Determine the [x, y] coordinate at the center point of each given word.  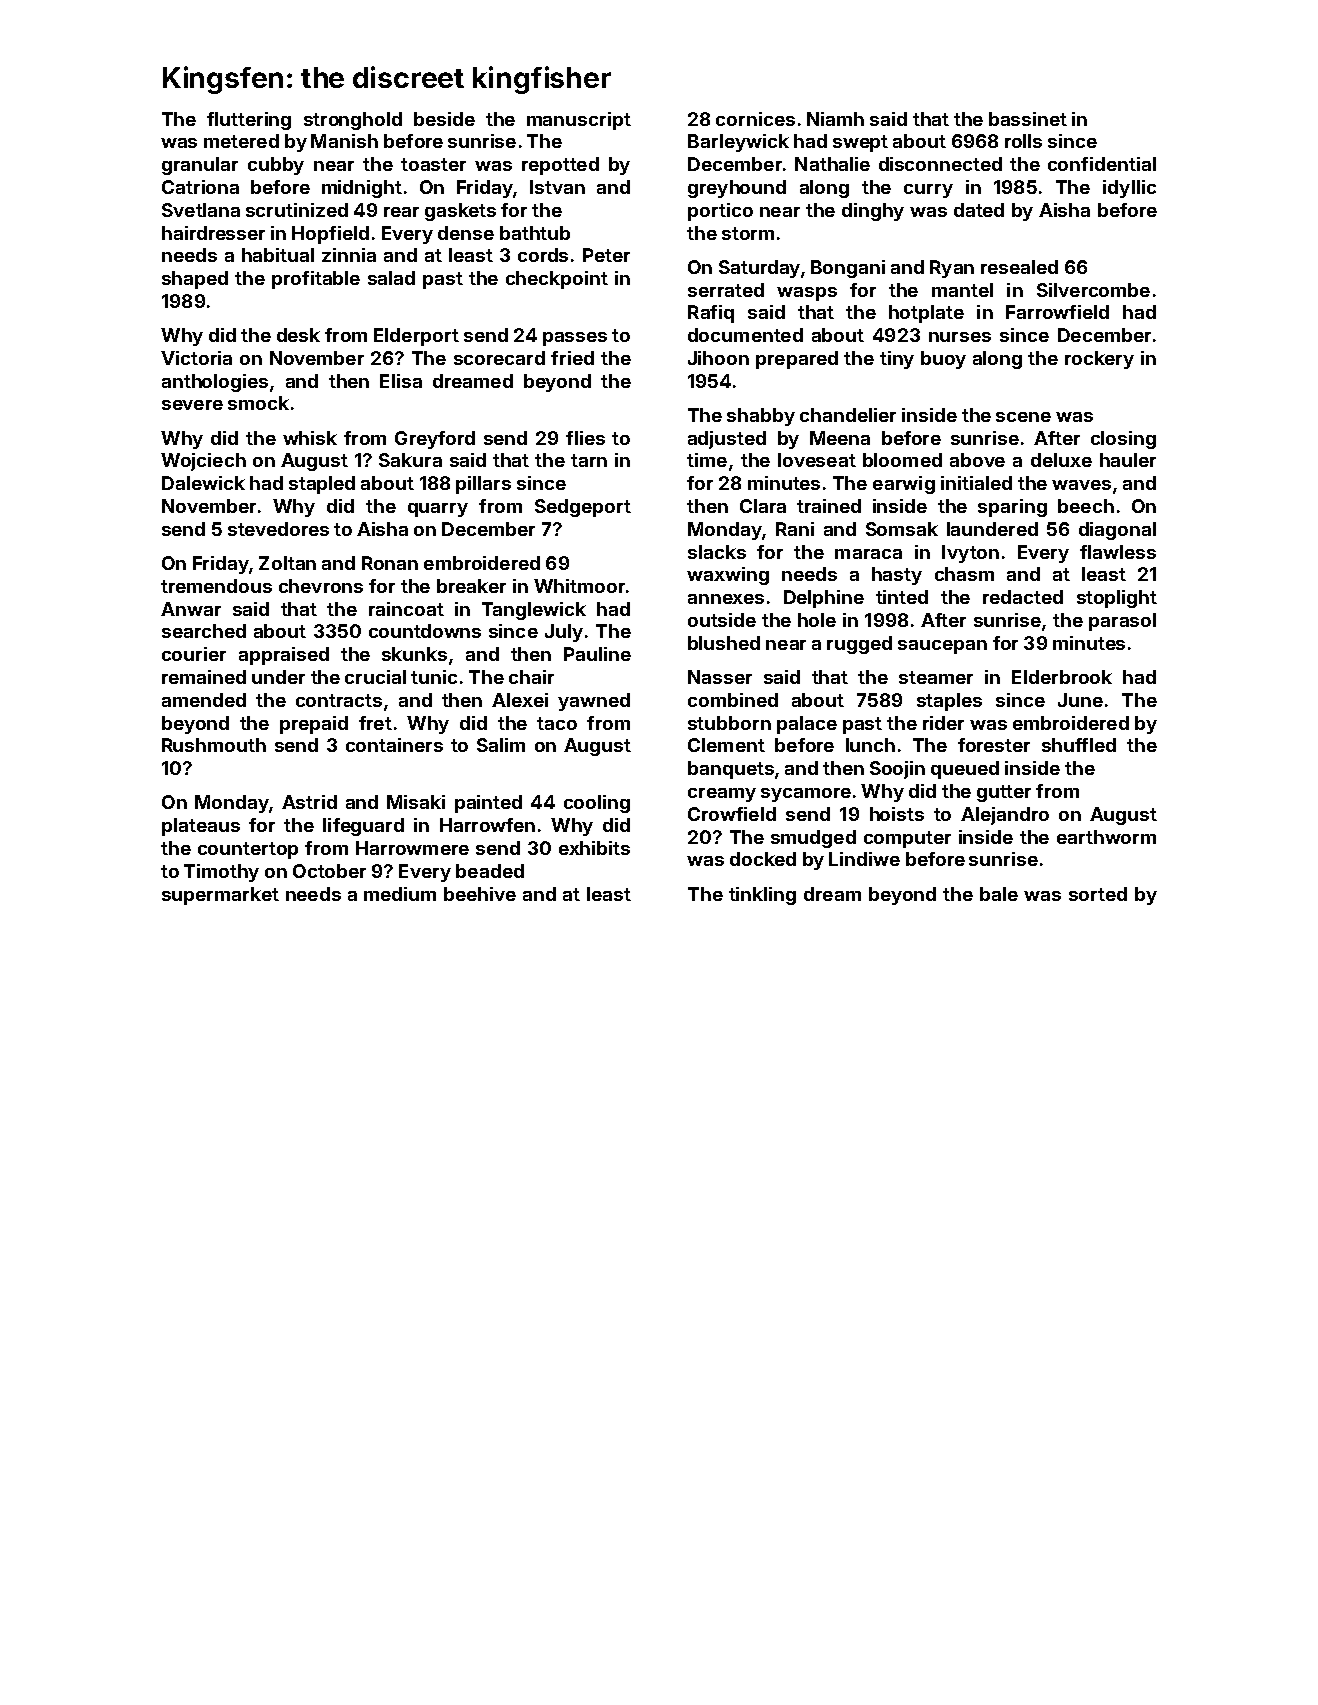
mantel [962, 290]
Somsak [902, 529]
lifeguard [363, 827]
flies [585, 438]
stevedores [278, 529]
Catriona [200, 187]
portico [720, 212]
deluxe [1061, 460]
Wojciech [203, 462]
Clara [763, 506]
